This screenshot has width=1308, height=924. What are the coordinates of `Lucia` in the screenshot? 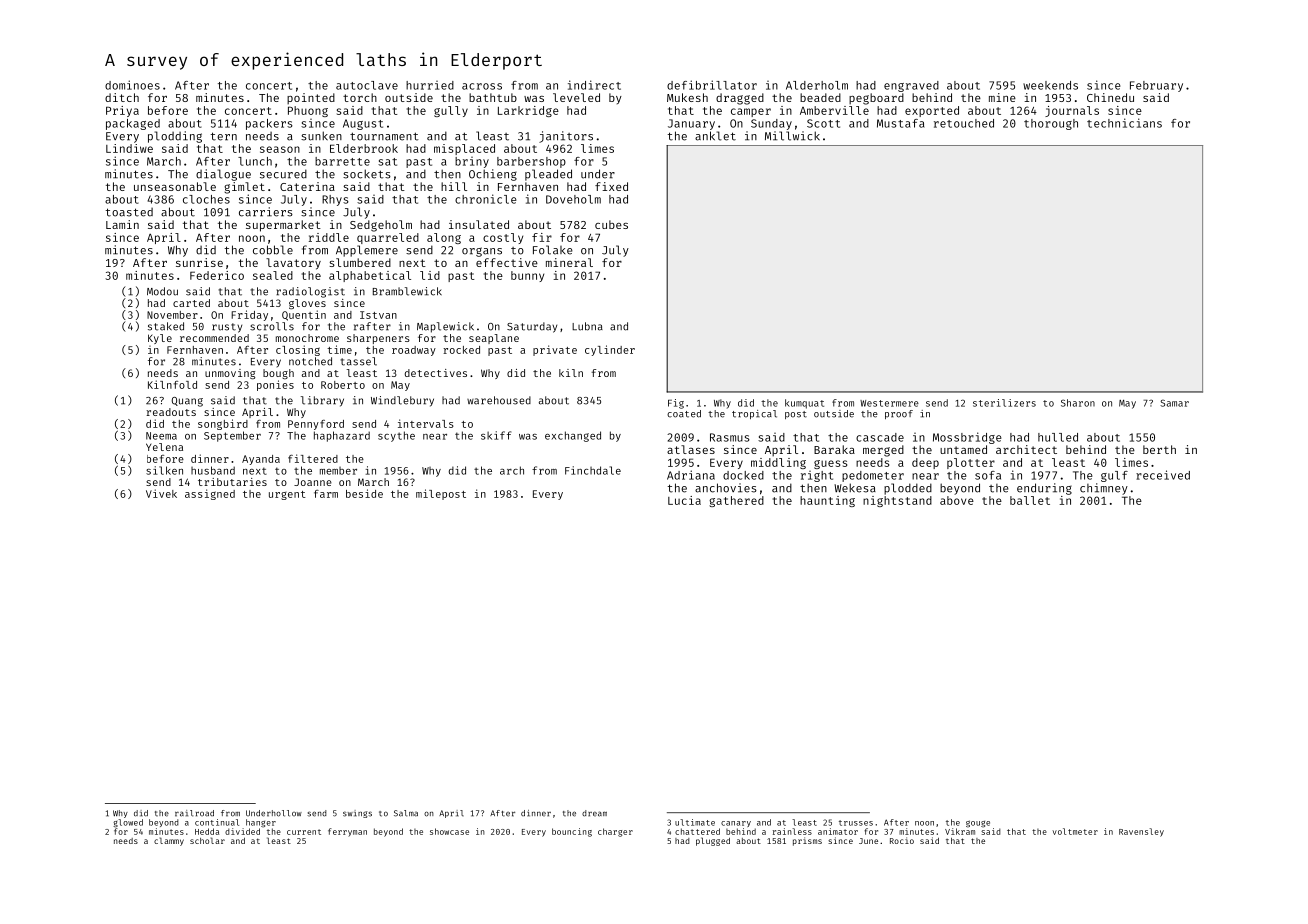 It's located at (684, 500).
